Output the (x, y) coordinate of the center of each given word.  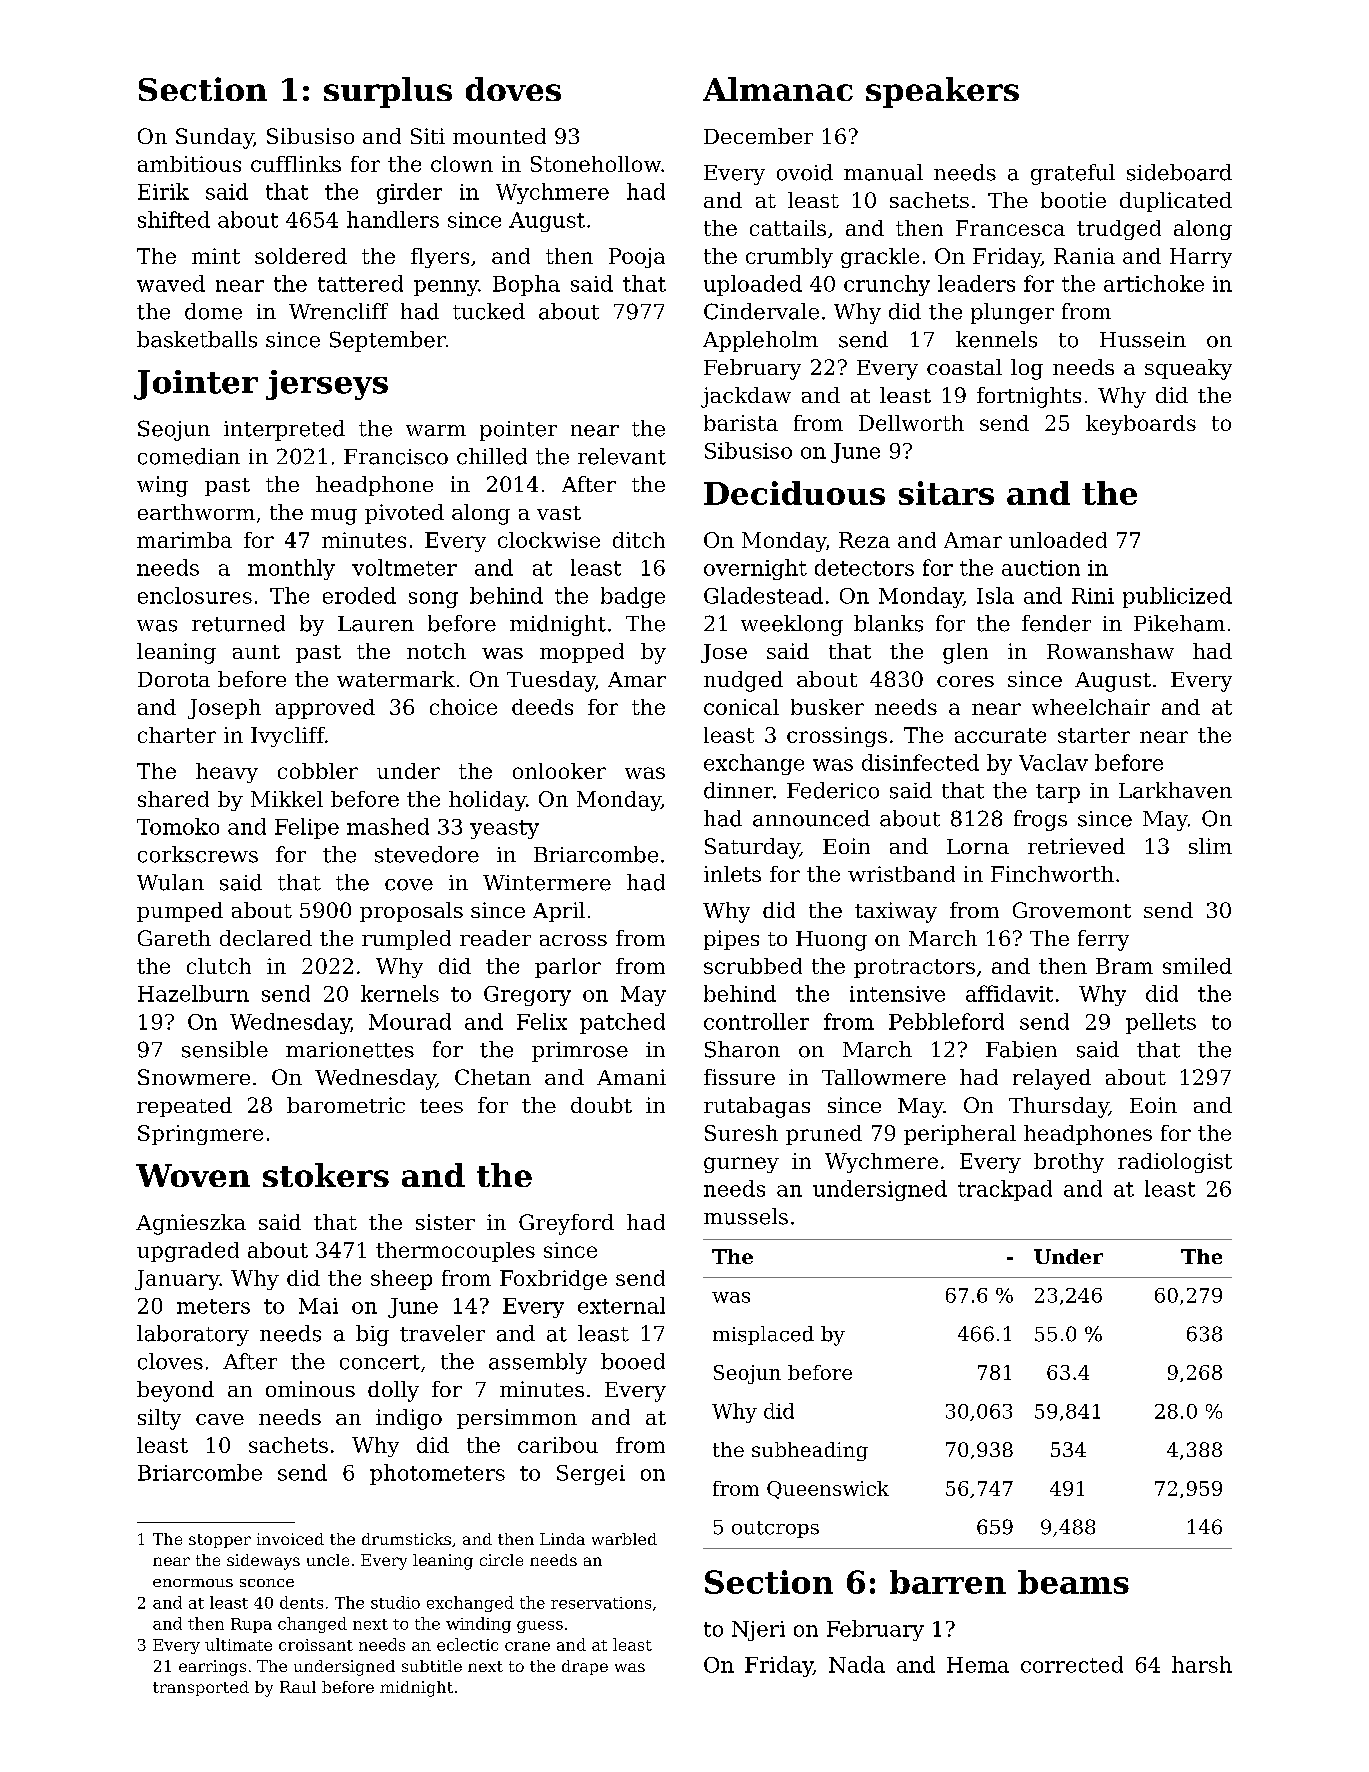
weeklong (792, 625)
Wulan (170, 882)
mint (216, 256)
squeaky (1188, 369)
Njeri (758, 1631)
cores (965, 681)
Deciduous (794, 493)
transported (201, 1688)
